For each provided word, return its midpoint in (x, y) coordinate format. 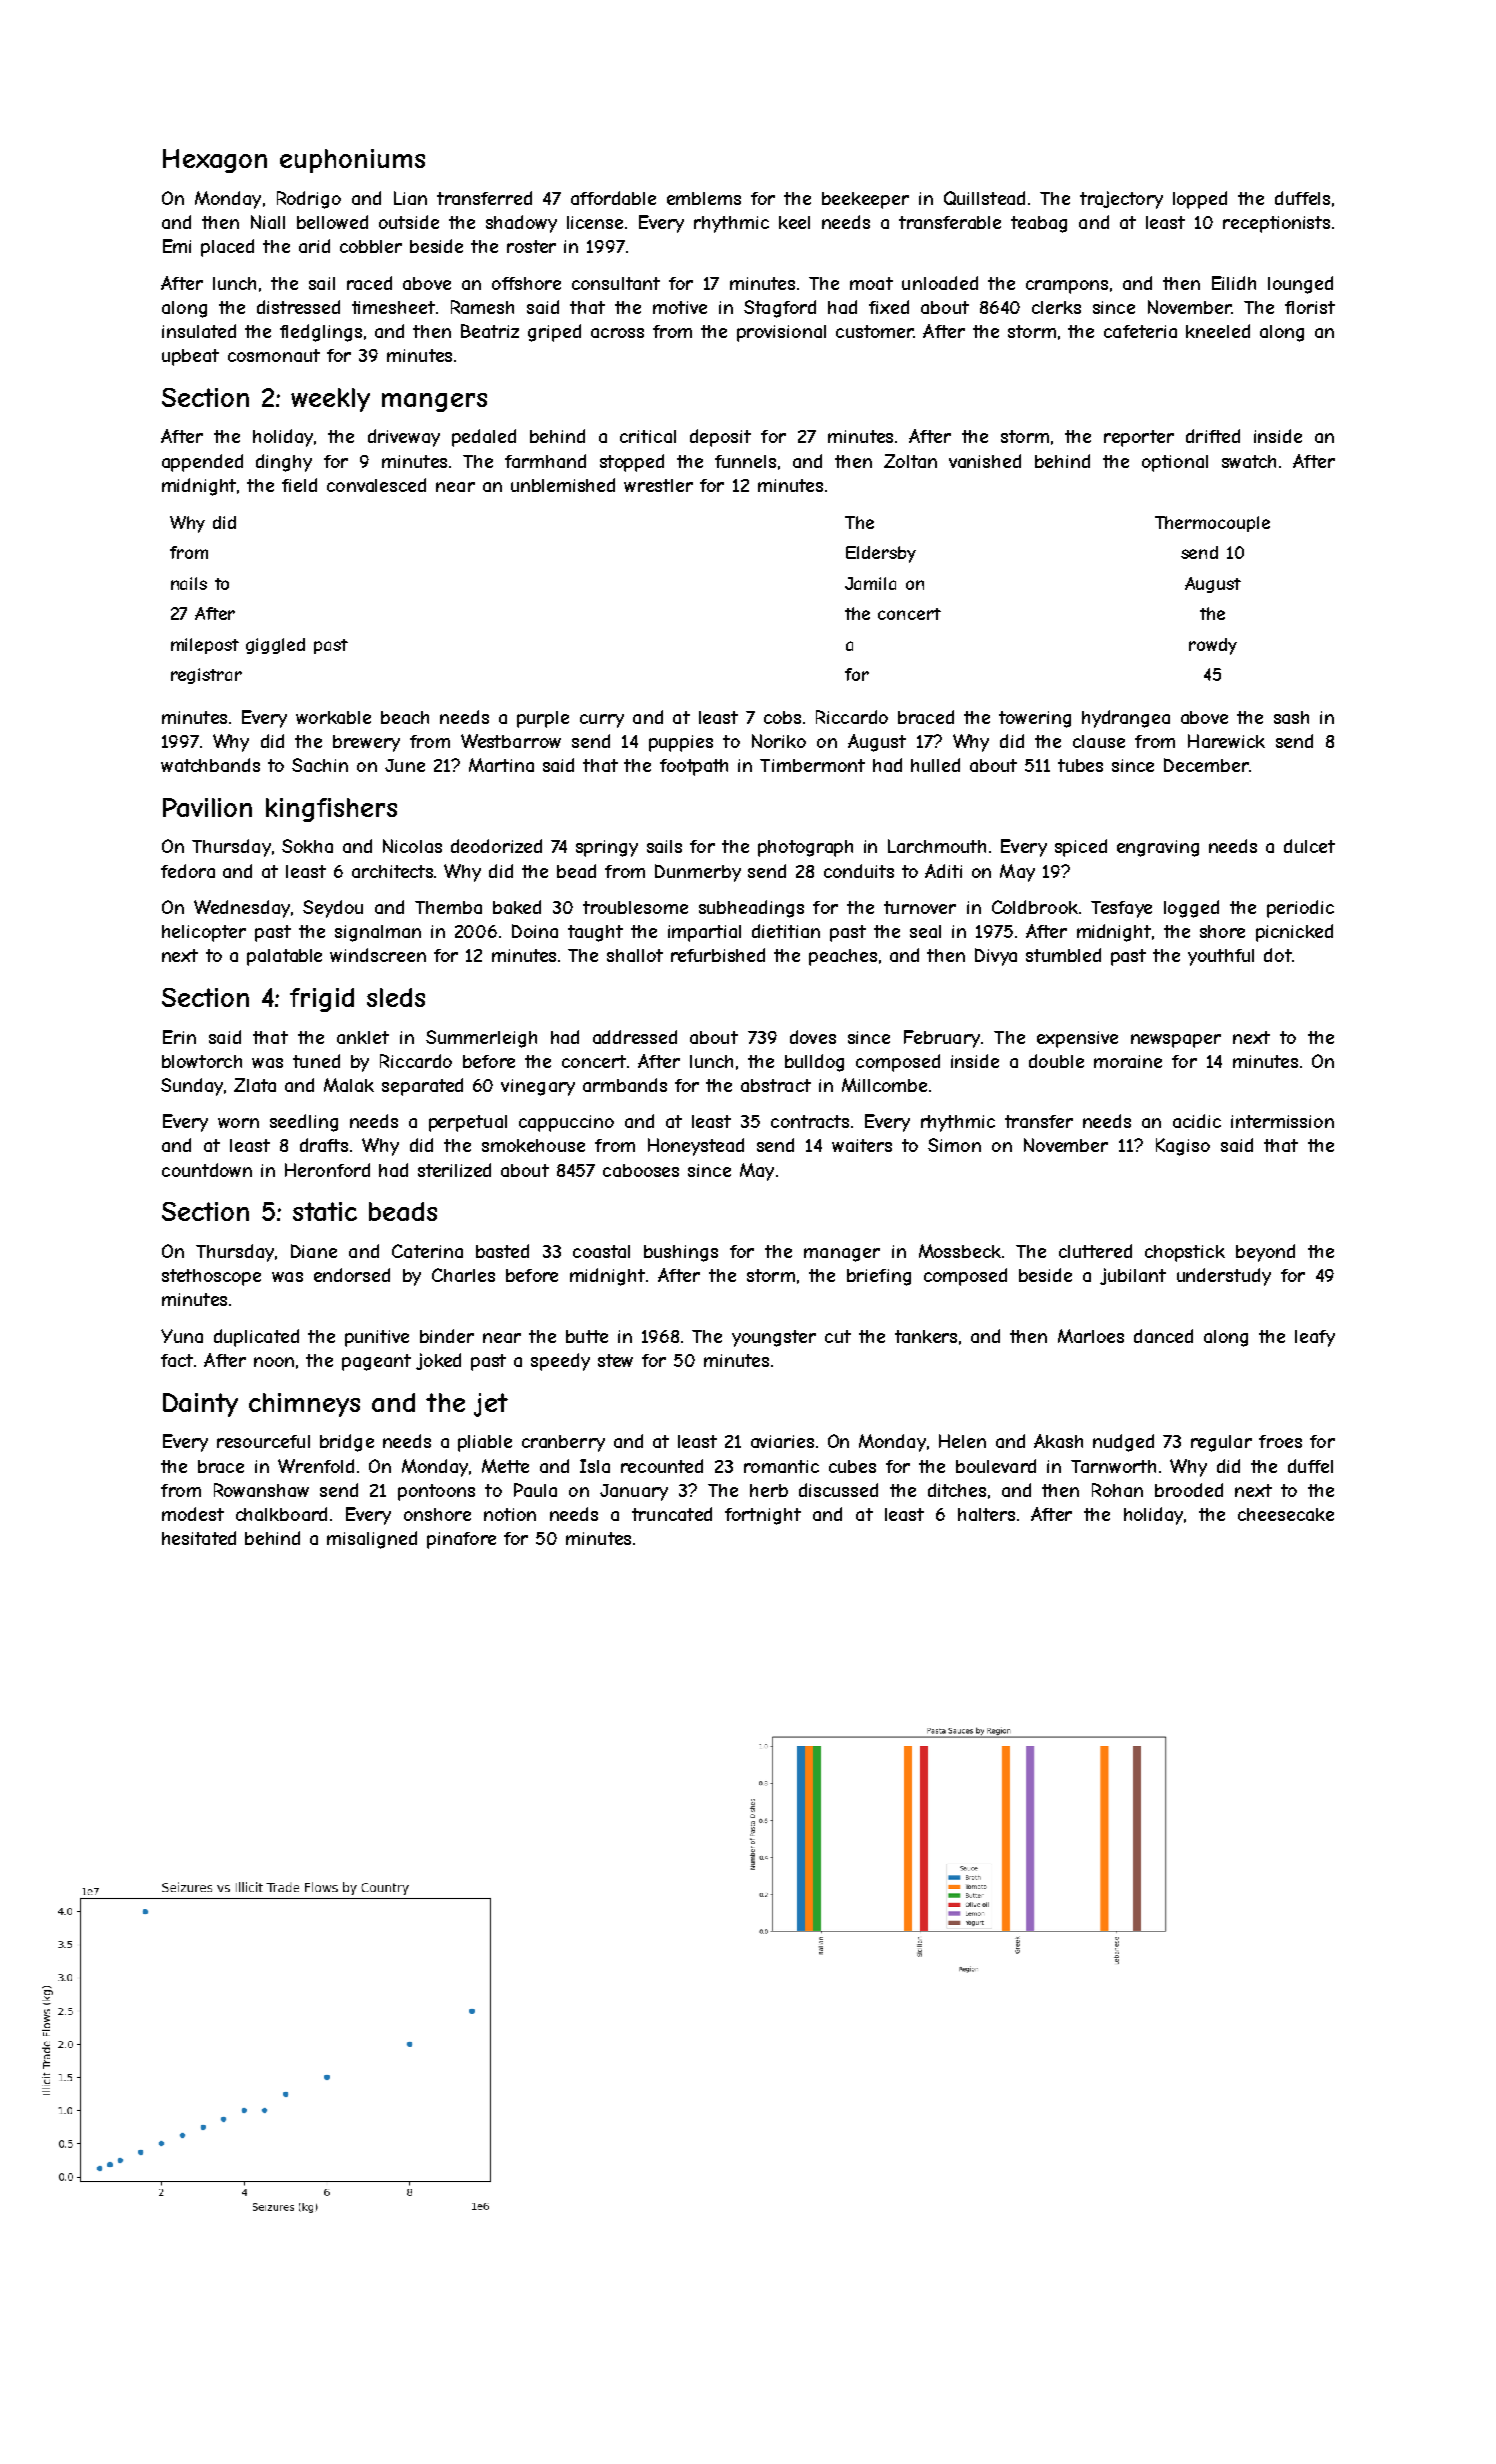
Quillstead (984, 198)
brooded (1189, 1490)
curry (602, 721)
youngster (774, 1338)
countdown (207, 1170)
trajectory (1121, 200)
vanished (985, 461)
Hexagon (215, 161)
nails (189, 583)
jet (491, 1405)
